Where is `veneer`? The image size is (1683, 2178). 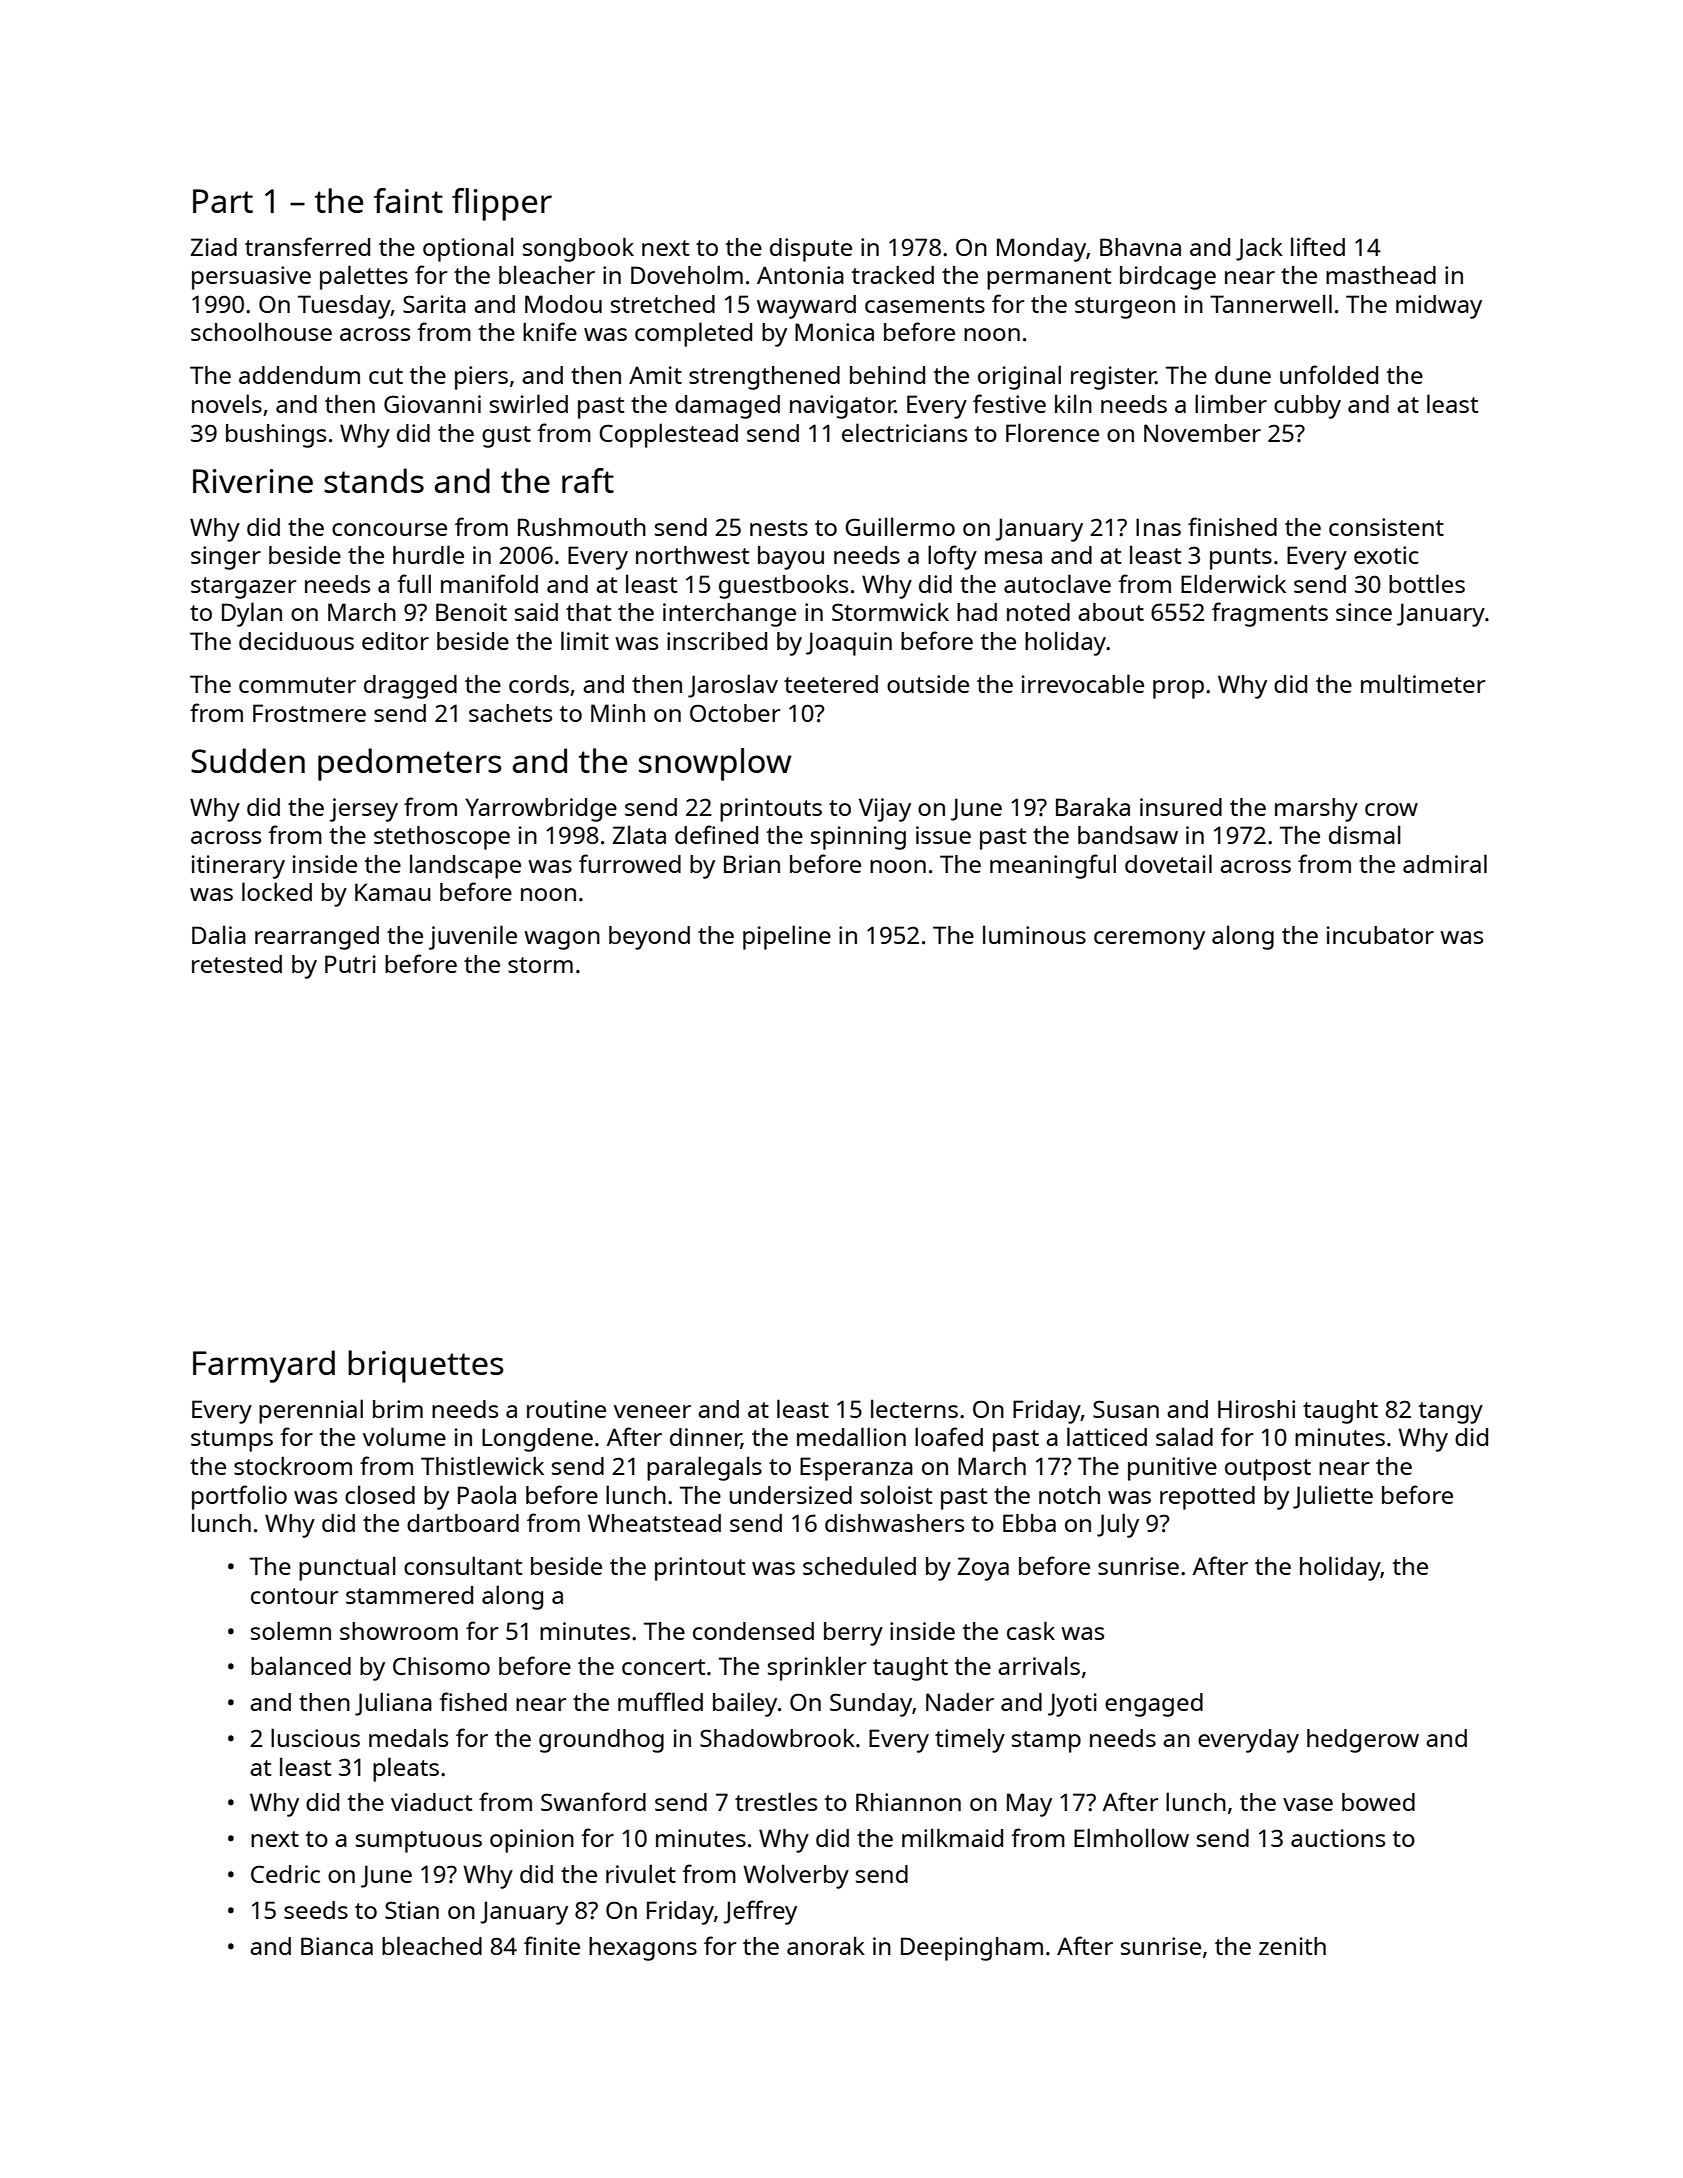
veneer is located at coordinates (652, 1411).
